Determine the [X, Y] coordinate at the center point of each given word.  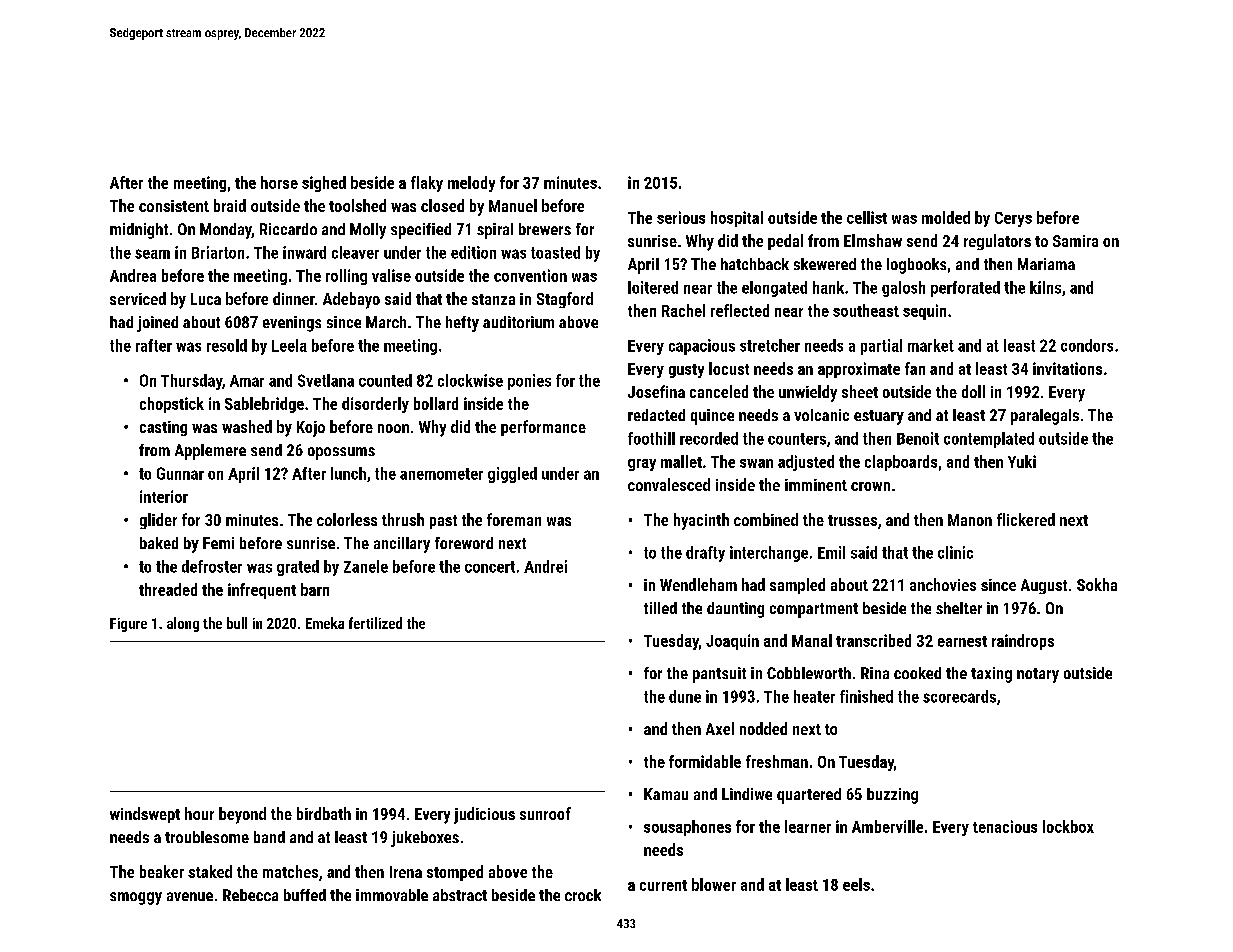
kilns [1045, 287]
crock [583, 895]
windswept [145, 815]
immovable [392, 895]
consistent [174, 206]
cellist [867, 217]
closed [442, 205]
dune [685, 696]
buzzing [892, 796]
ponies [529, 382]
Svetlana [326, 380]
